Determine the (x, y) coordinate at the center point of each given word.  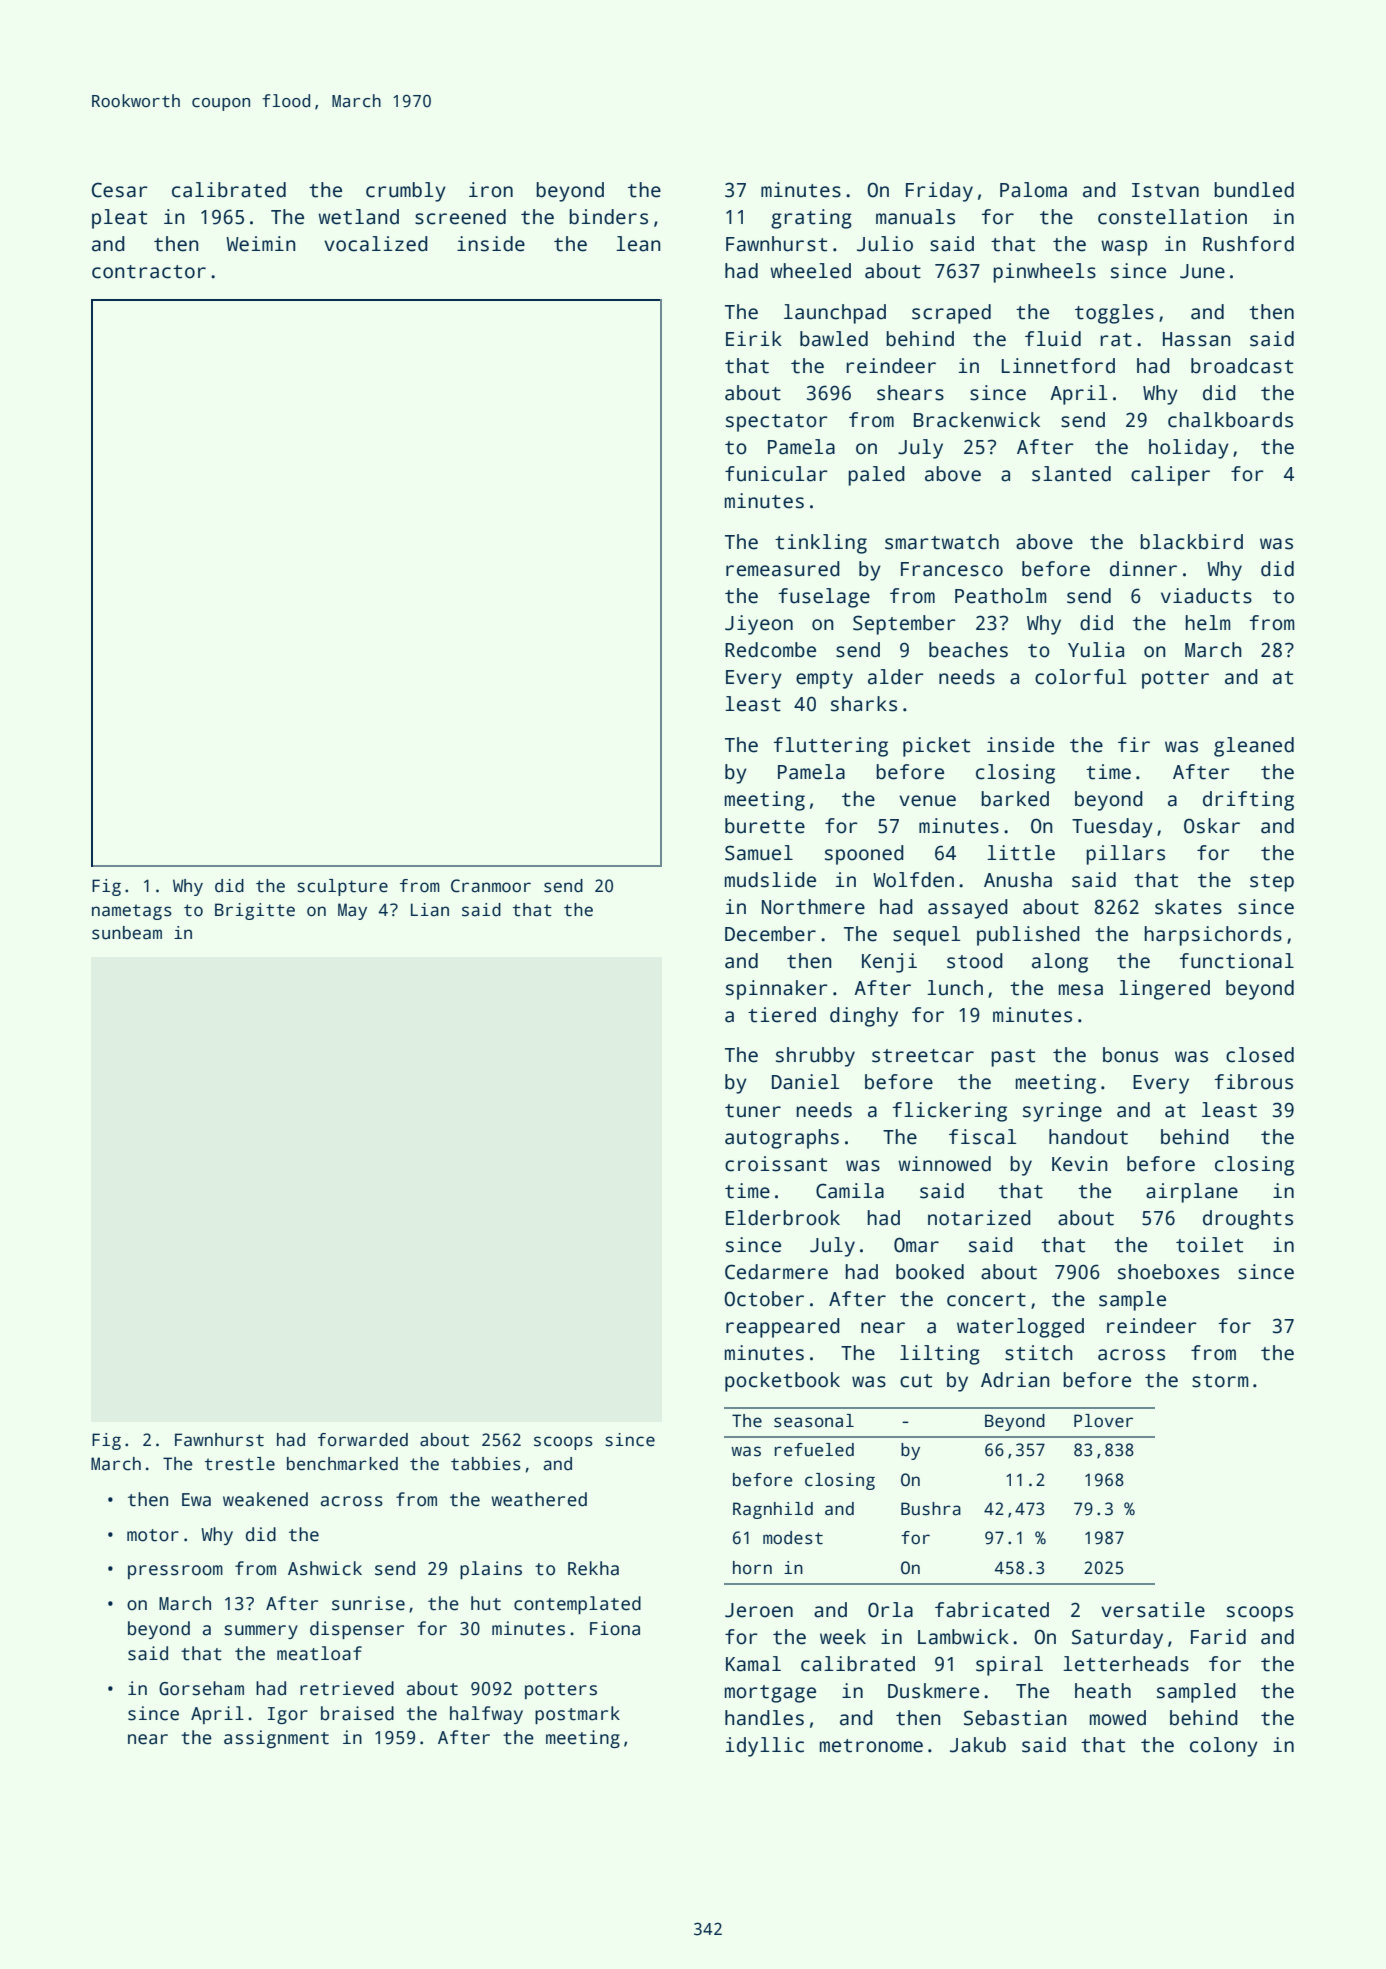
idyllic (765, 1747)
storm (1220, 1381)
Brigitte (255, 911)
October (764, 1299)
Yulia (1096, 650)
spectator (777, 423)
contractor (149, 272)
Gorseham (201, 1688)
